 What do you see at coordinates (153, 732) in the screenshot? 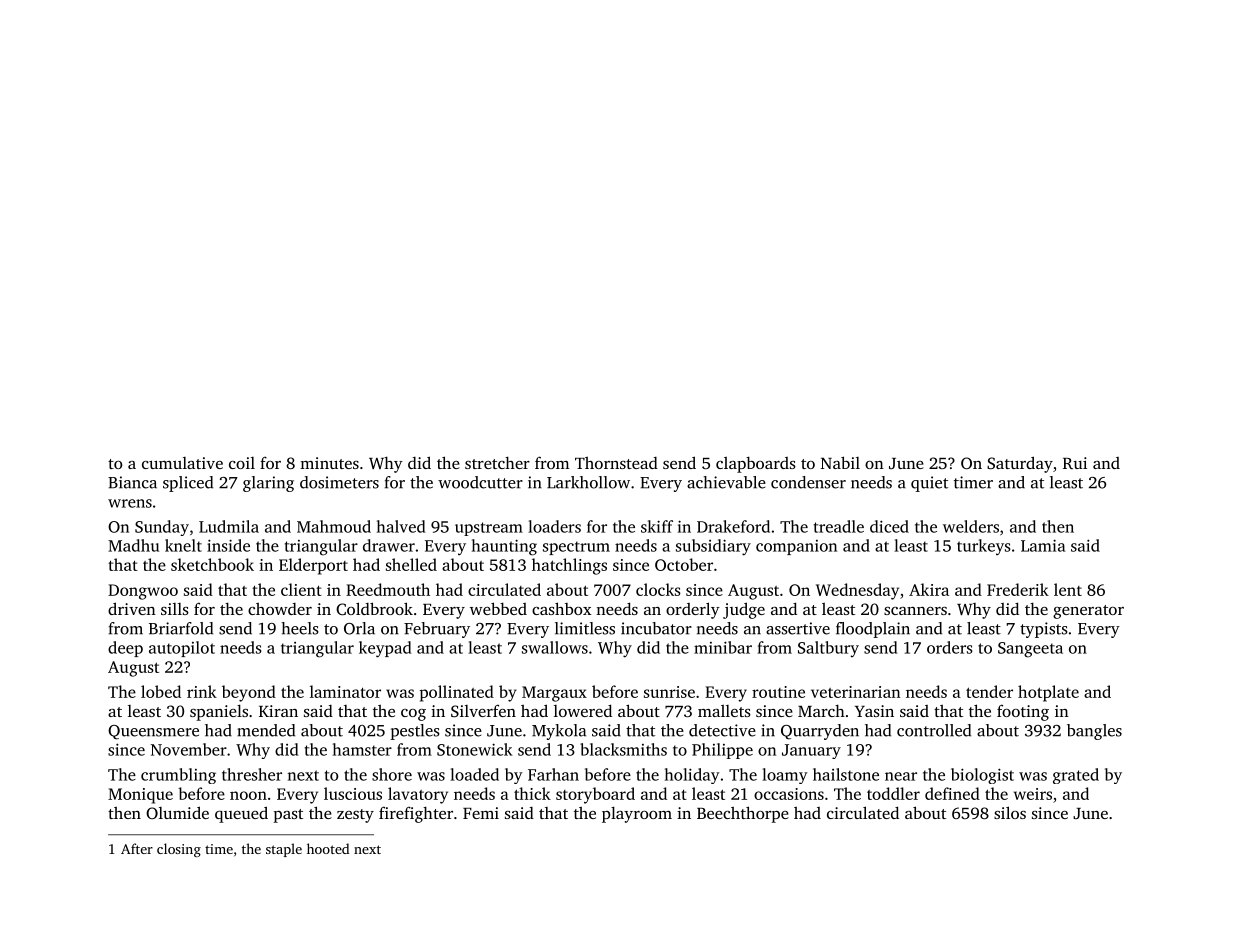
I see `Queensmere` at bounding box center [153, 732].
